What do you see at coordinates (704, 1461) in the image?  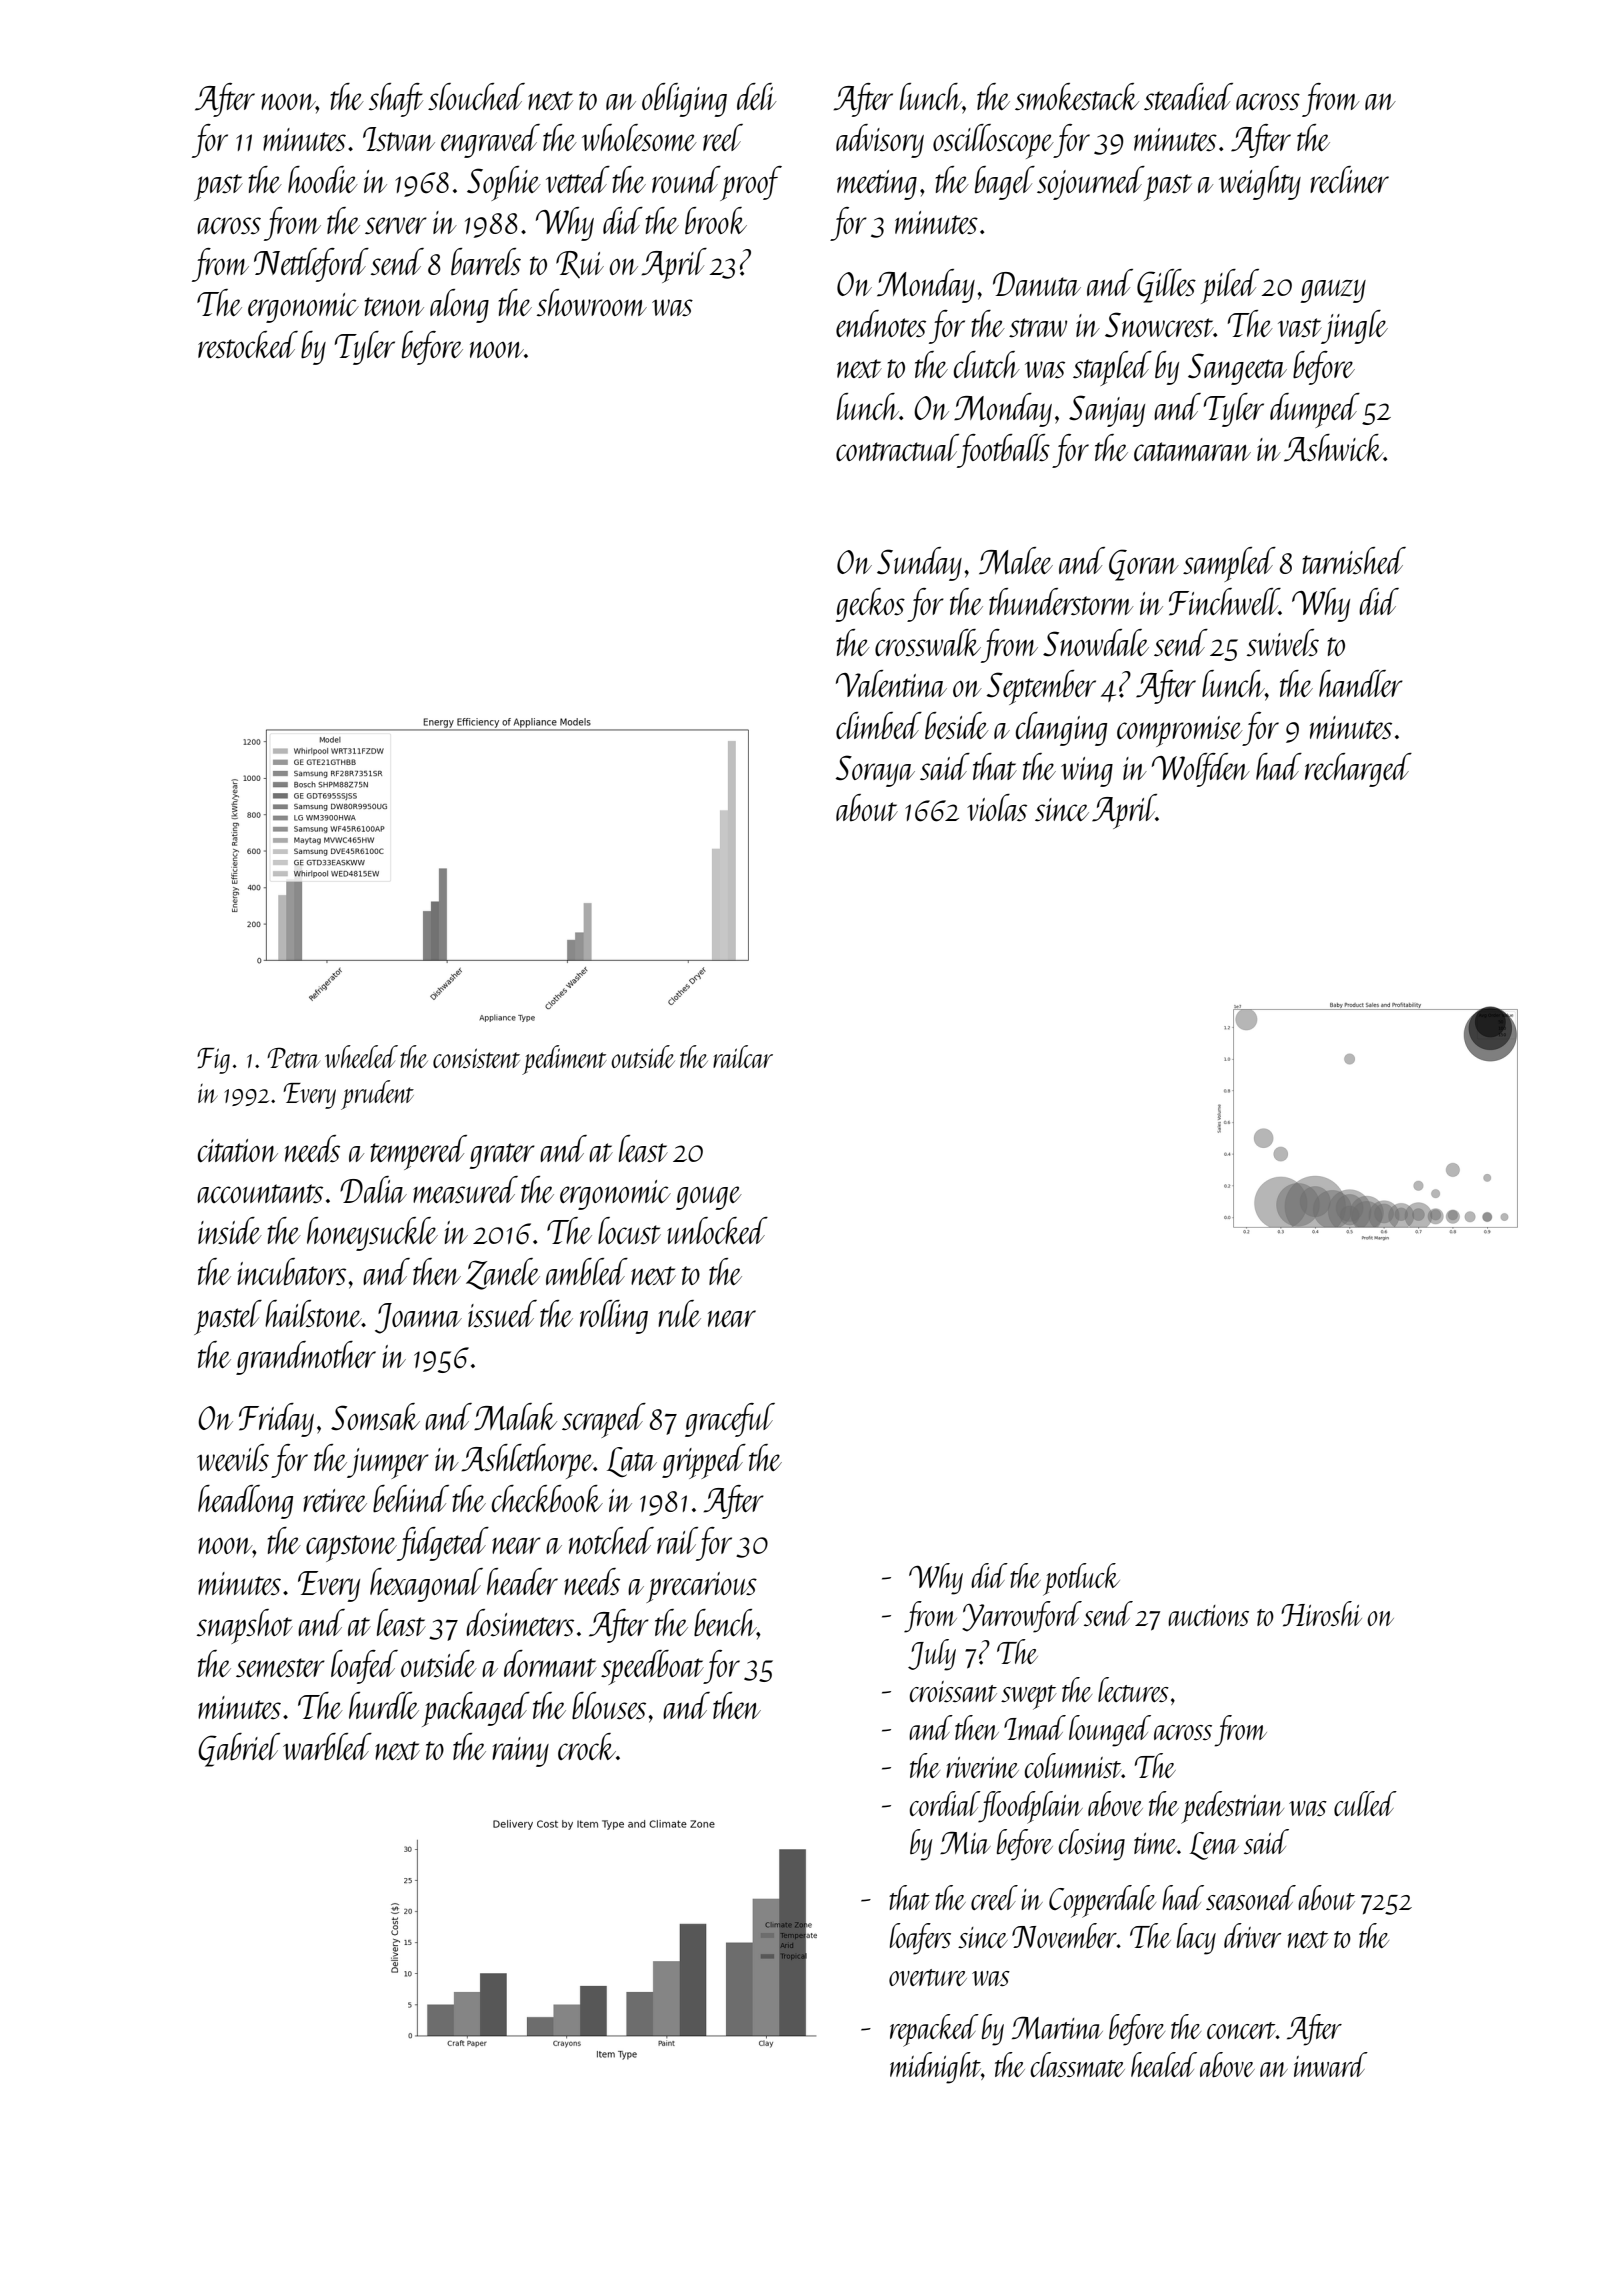 I see `gripped` at bounding box center [704, 1461].
